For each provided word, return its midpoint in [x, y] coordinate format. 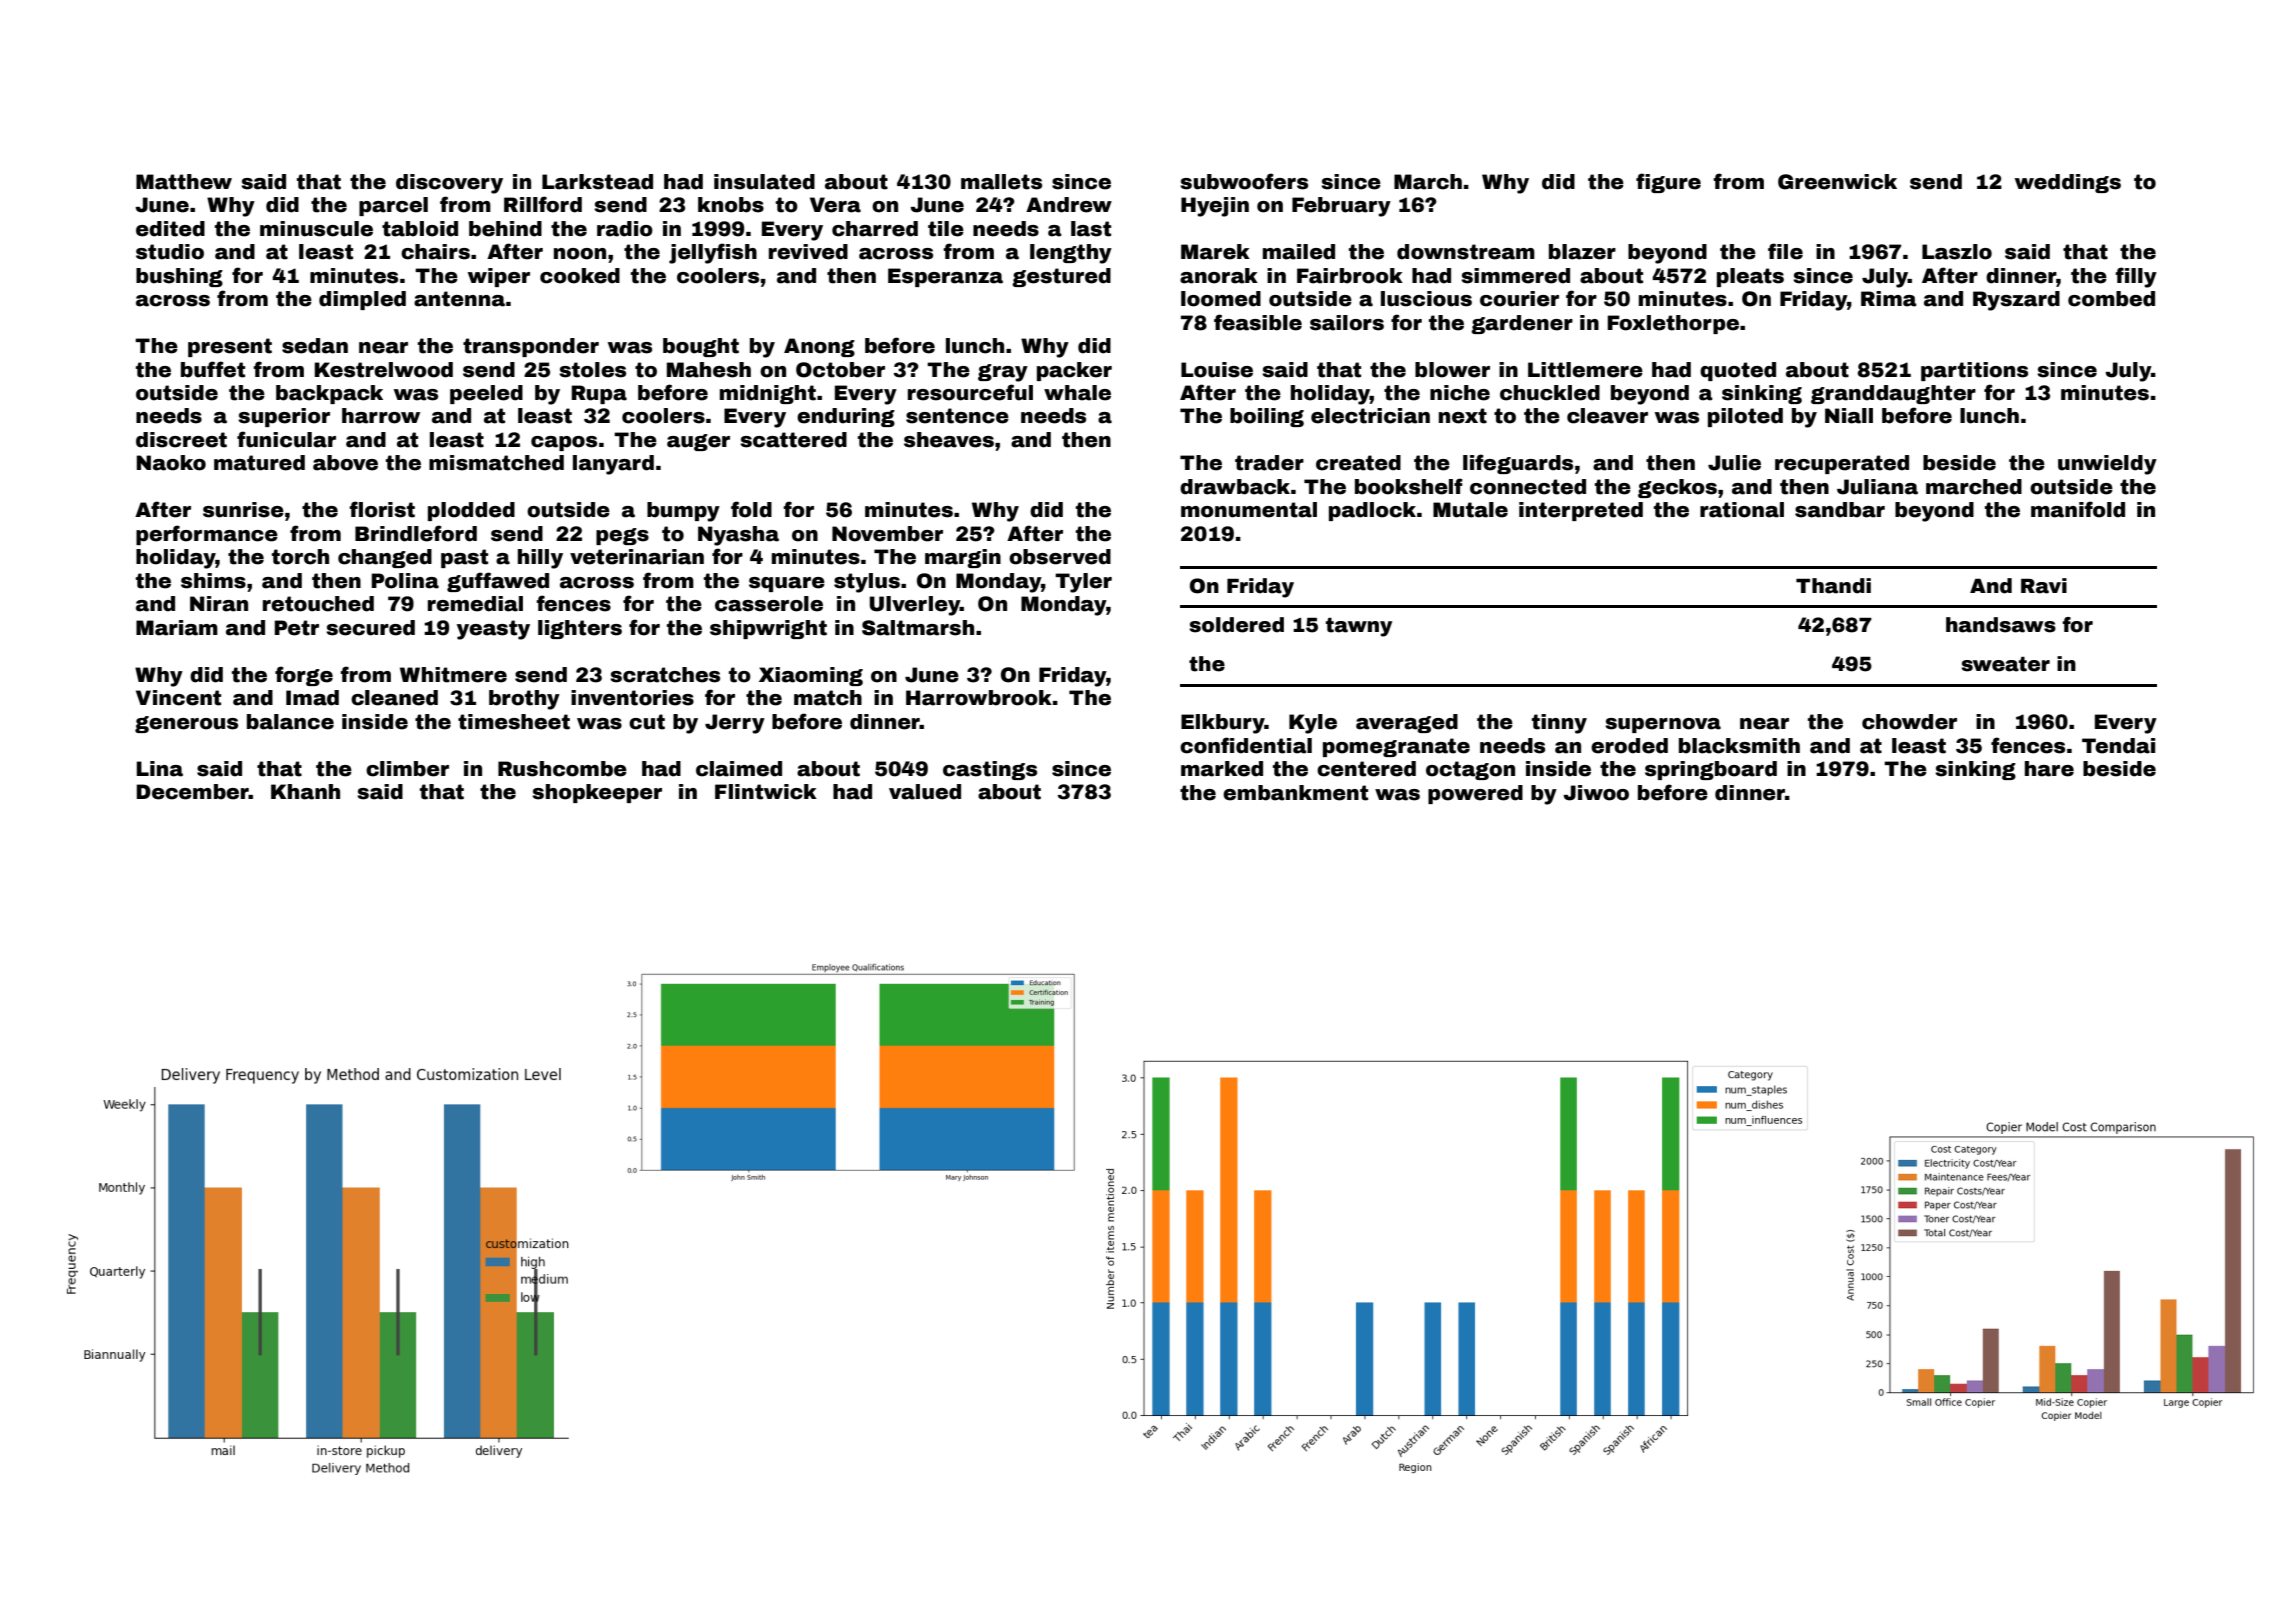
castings [990, 770]
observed [1060, 557]
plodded [471, 511]
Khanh [305, 792]
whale [1077, 393]
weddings [2068, 183]
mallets [1001, 182]
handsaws [2001, 625]
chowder [1909, 722]
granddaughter [1893, 394]
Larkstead [597, 182]
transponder [531, 347]
